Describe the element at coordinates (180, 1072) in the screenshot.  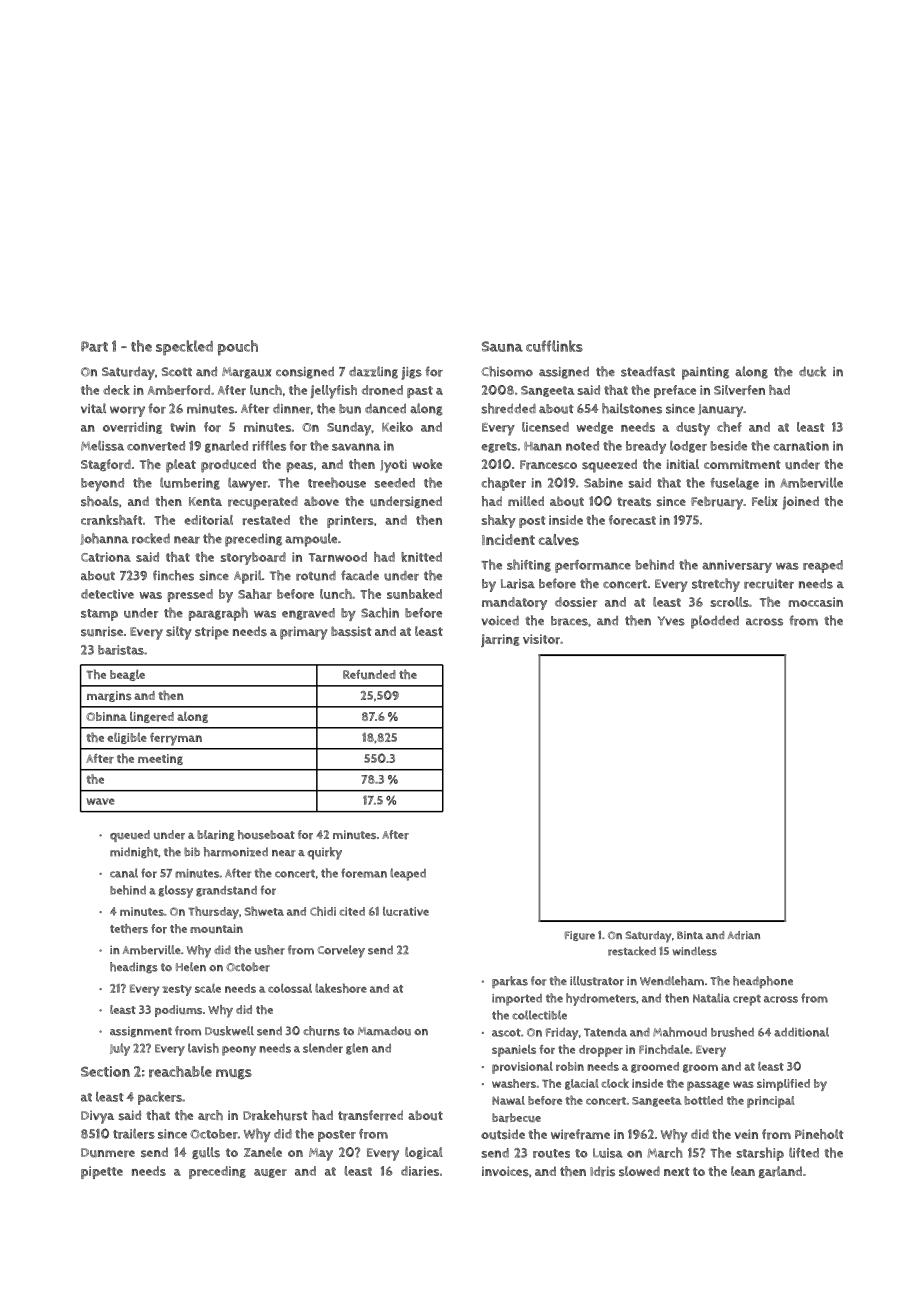
I see `reachable` at that location.
